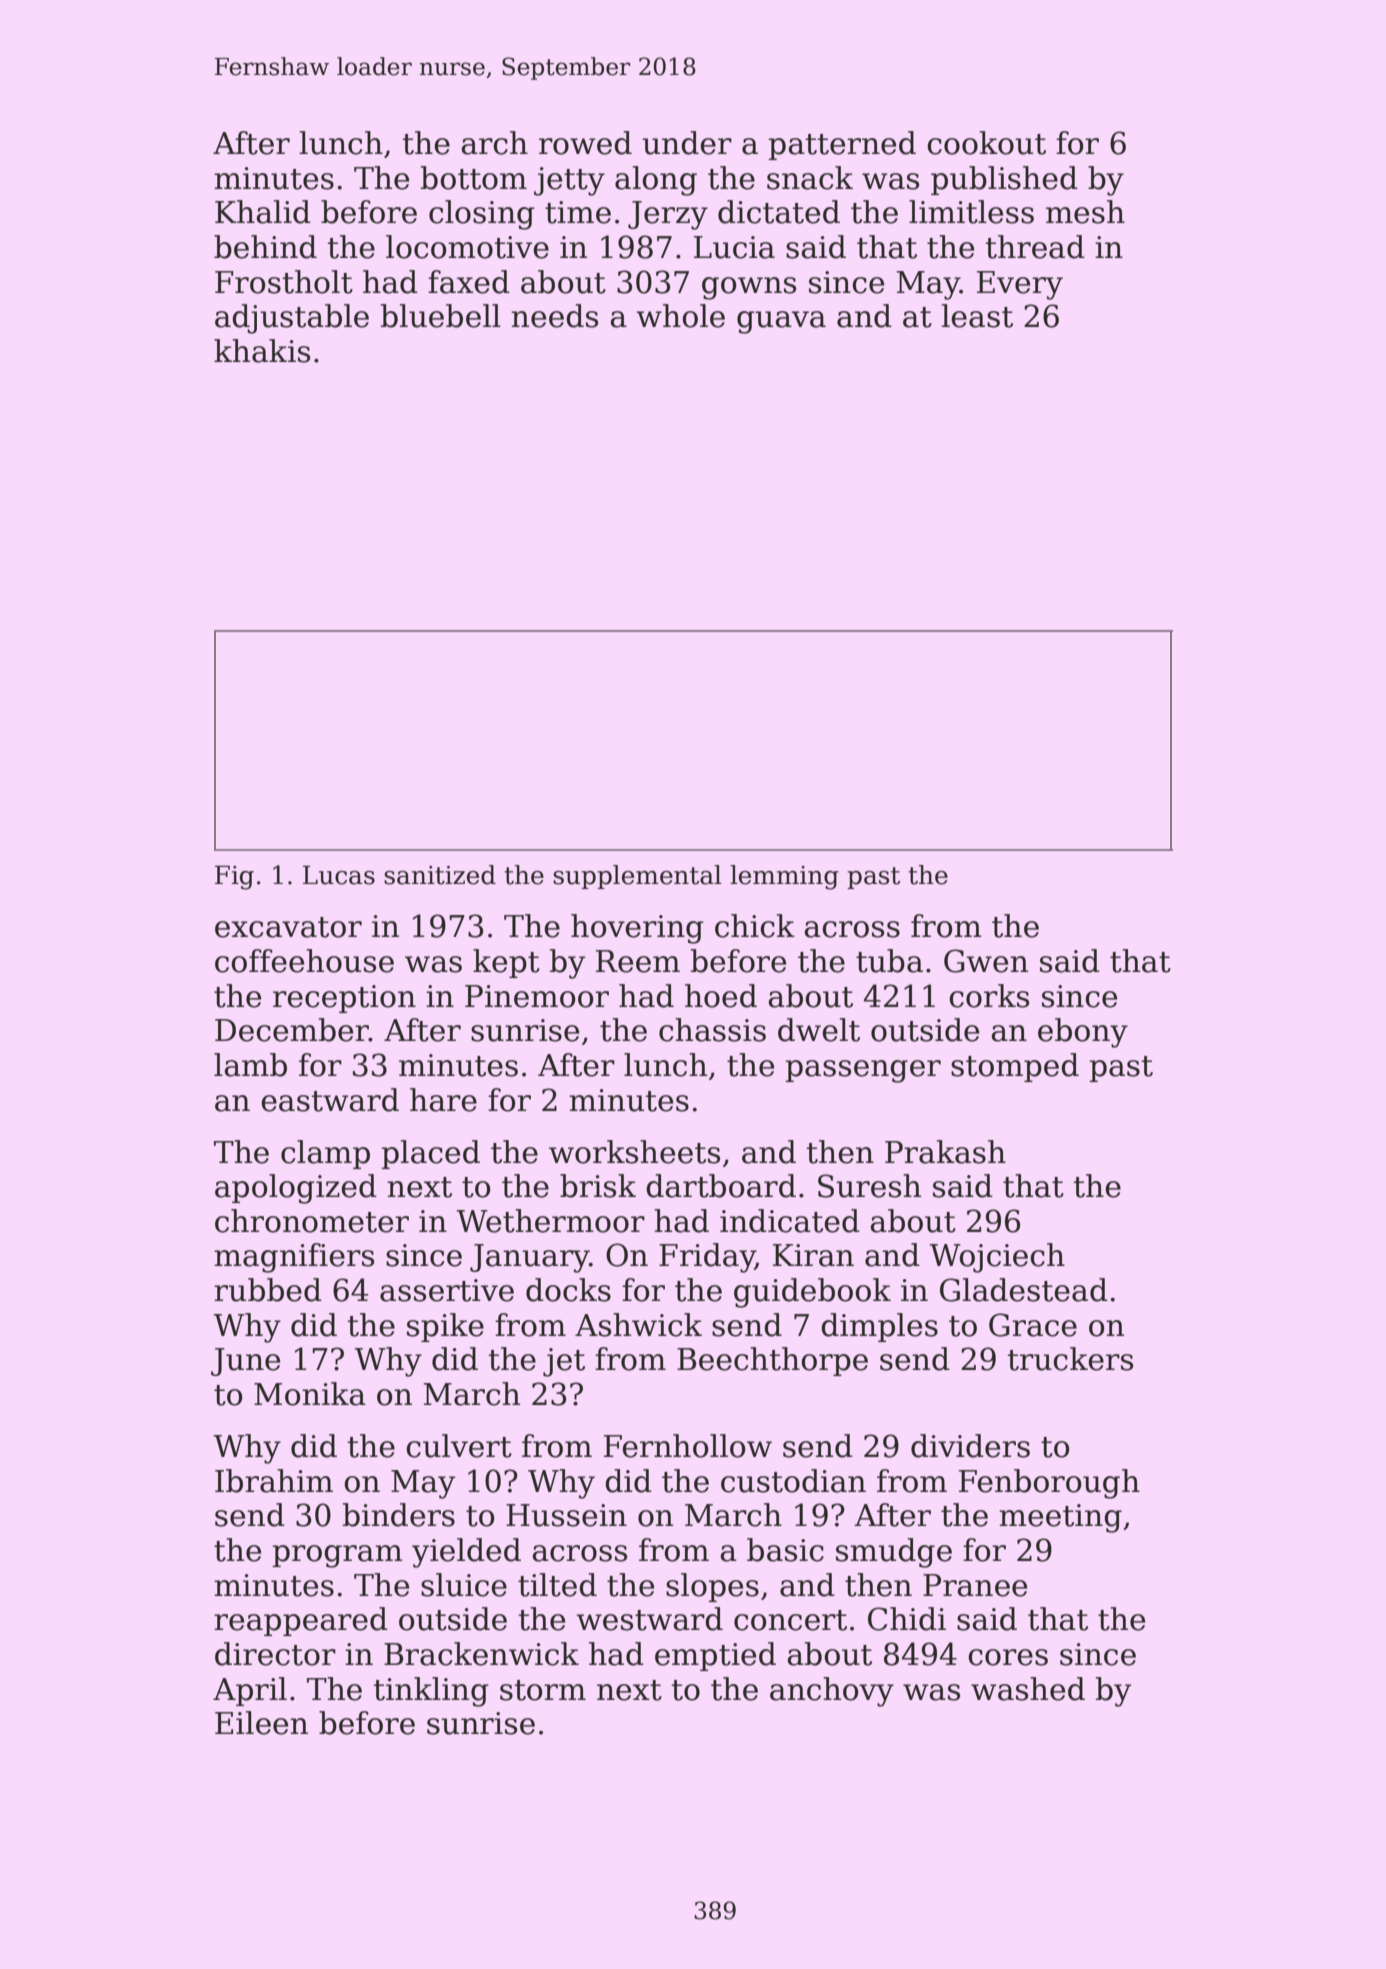 This page has width=1386, height=1969. What do you see at coordinates (431, 1692) in the page?
I see `tinkling` at bounding box center [431, 1692].
